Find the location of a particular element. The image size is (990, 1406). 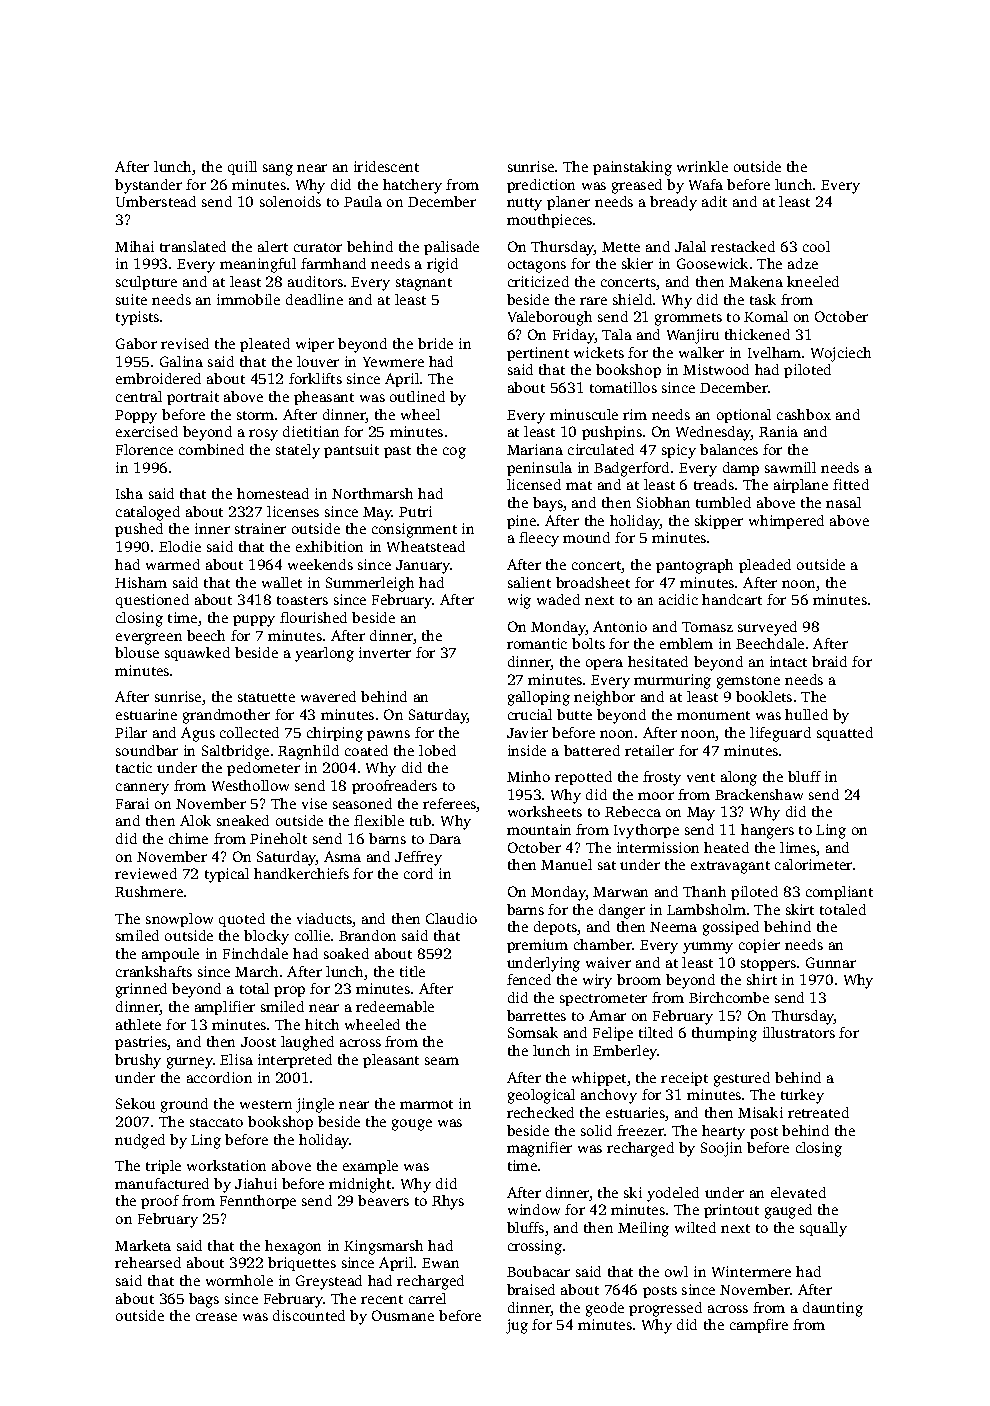

Valeborough is located at coordinates (550, 318).
